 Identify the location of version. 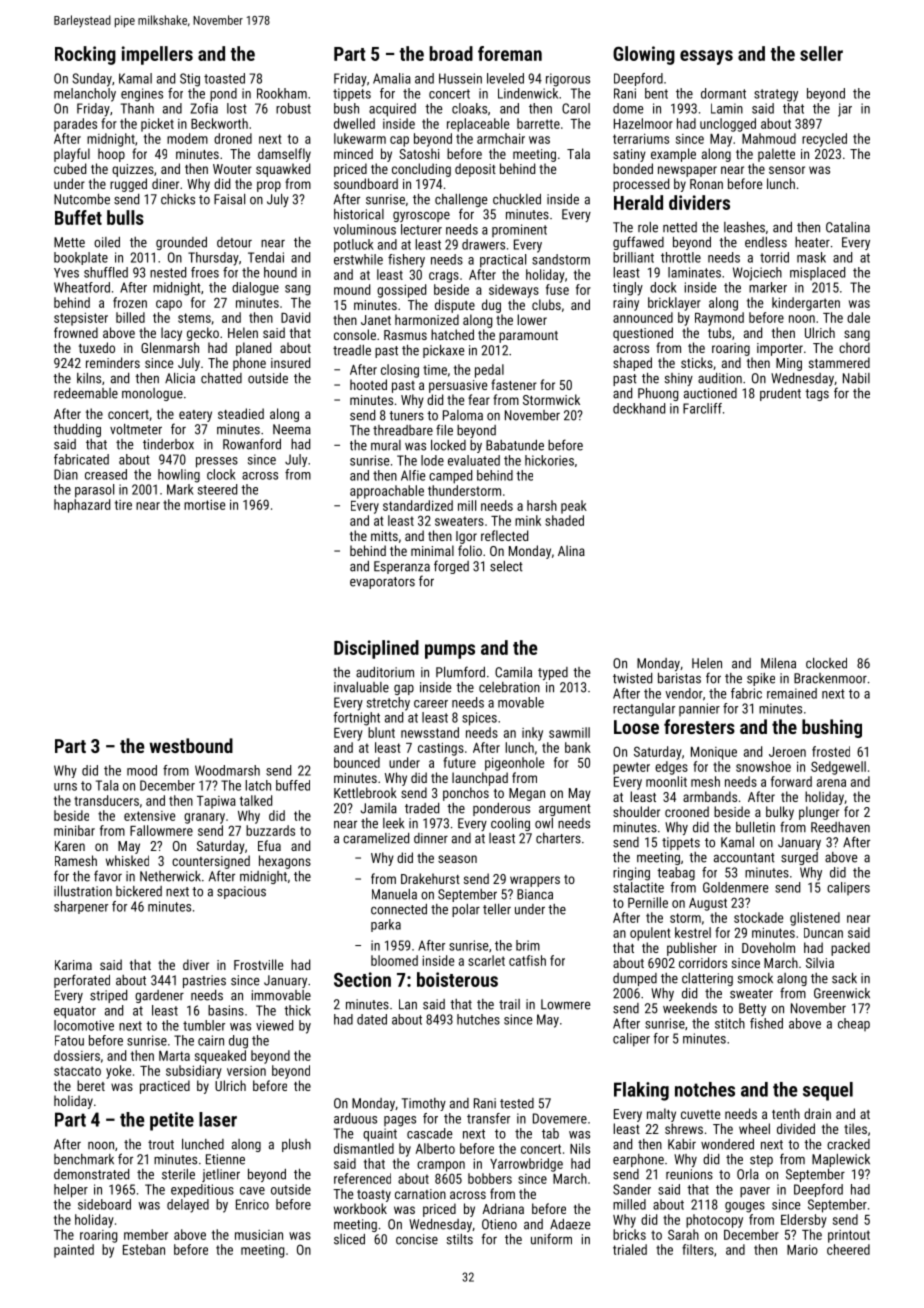
(246, 1071).
